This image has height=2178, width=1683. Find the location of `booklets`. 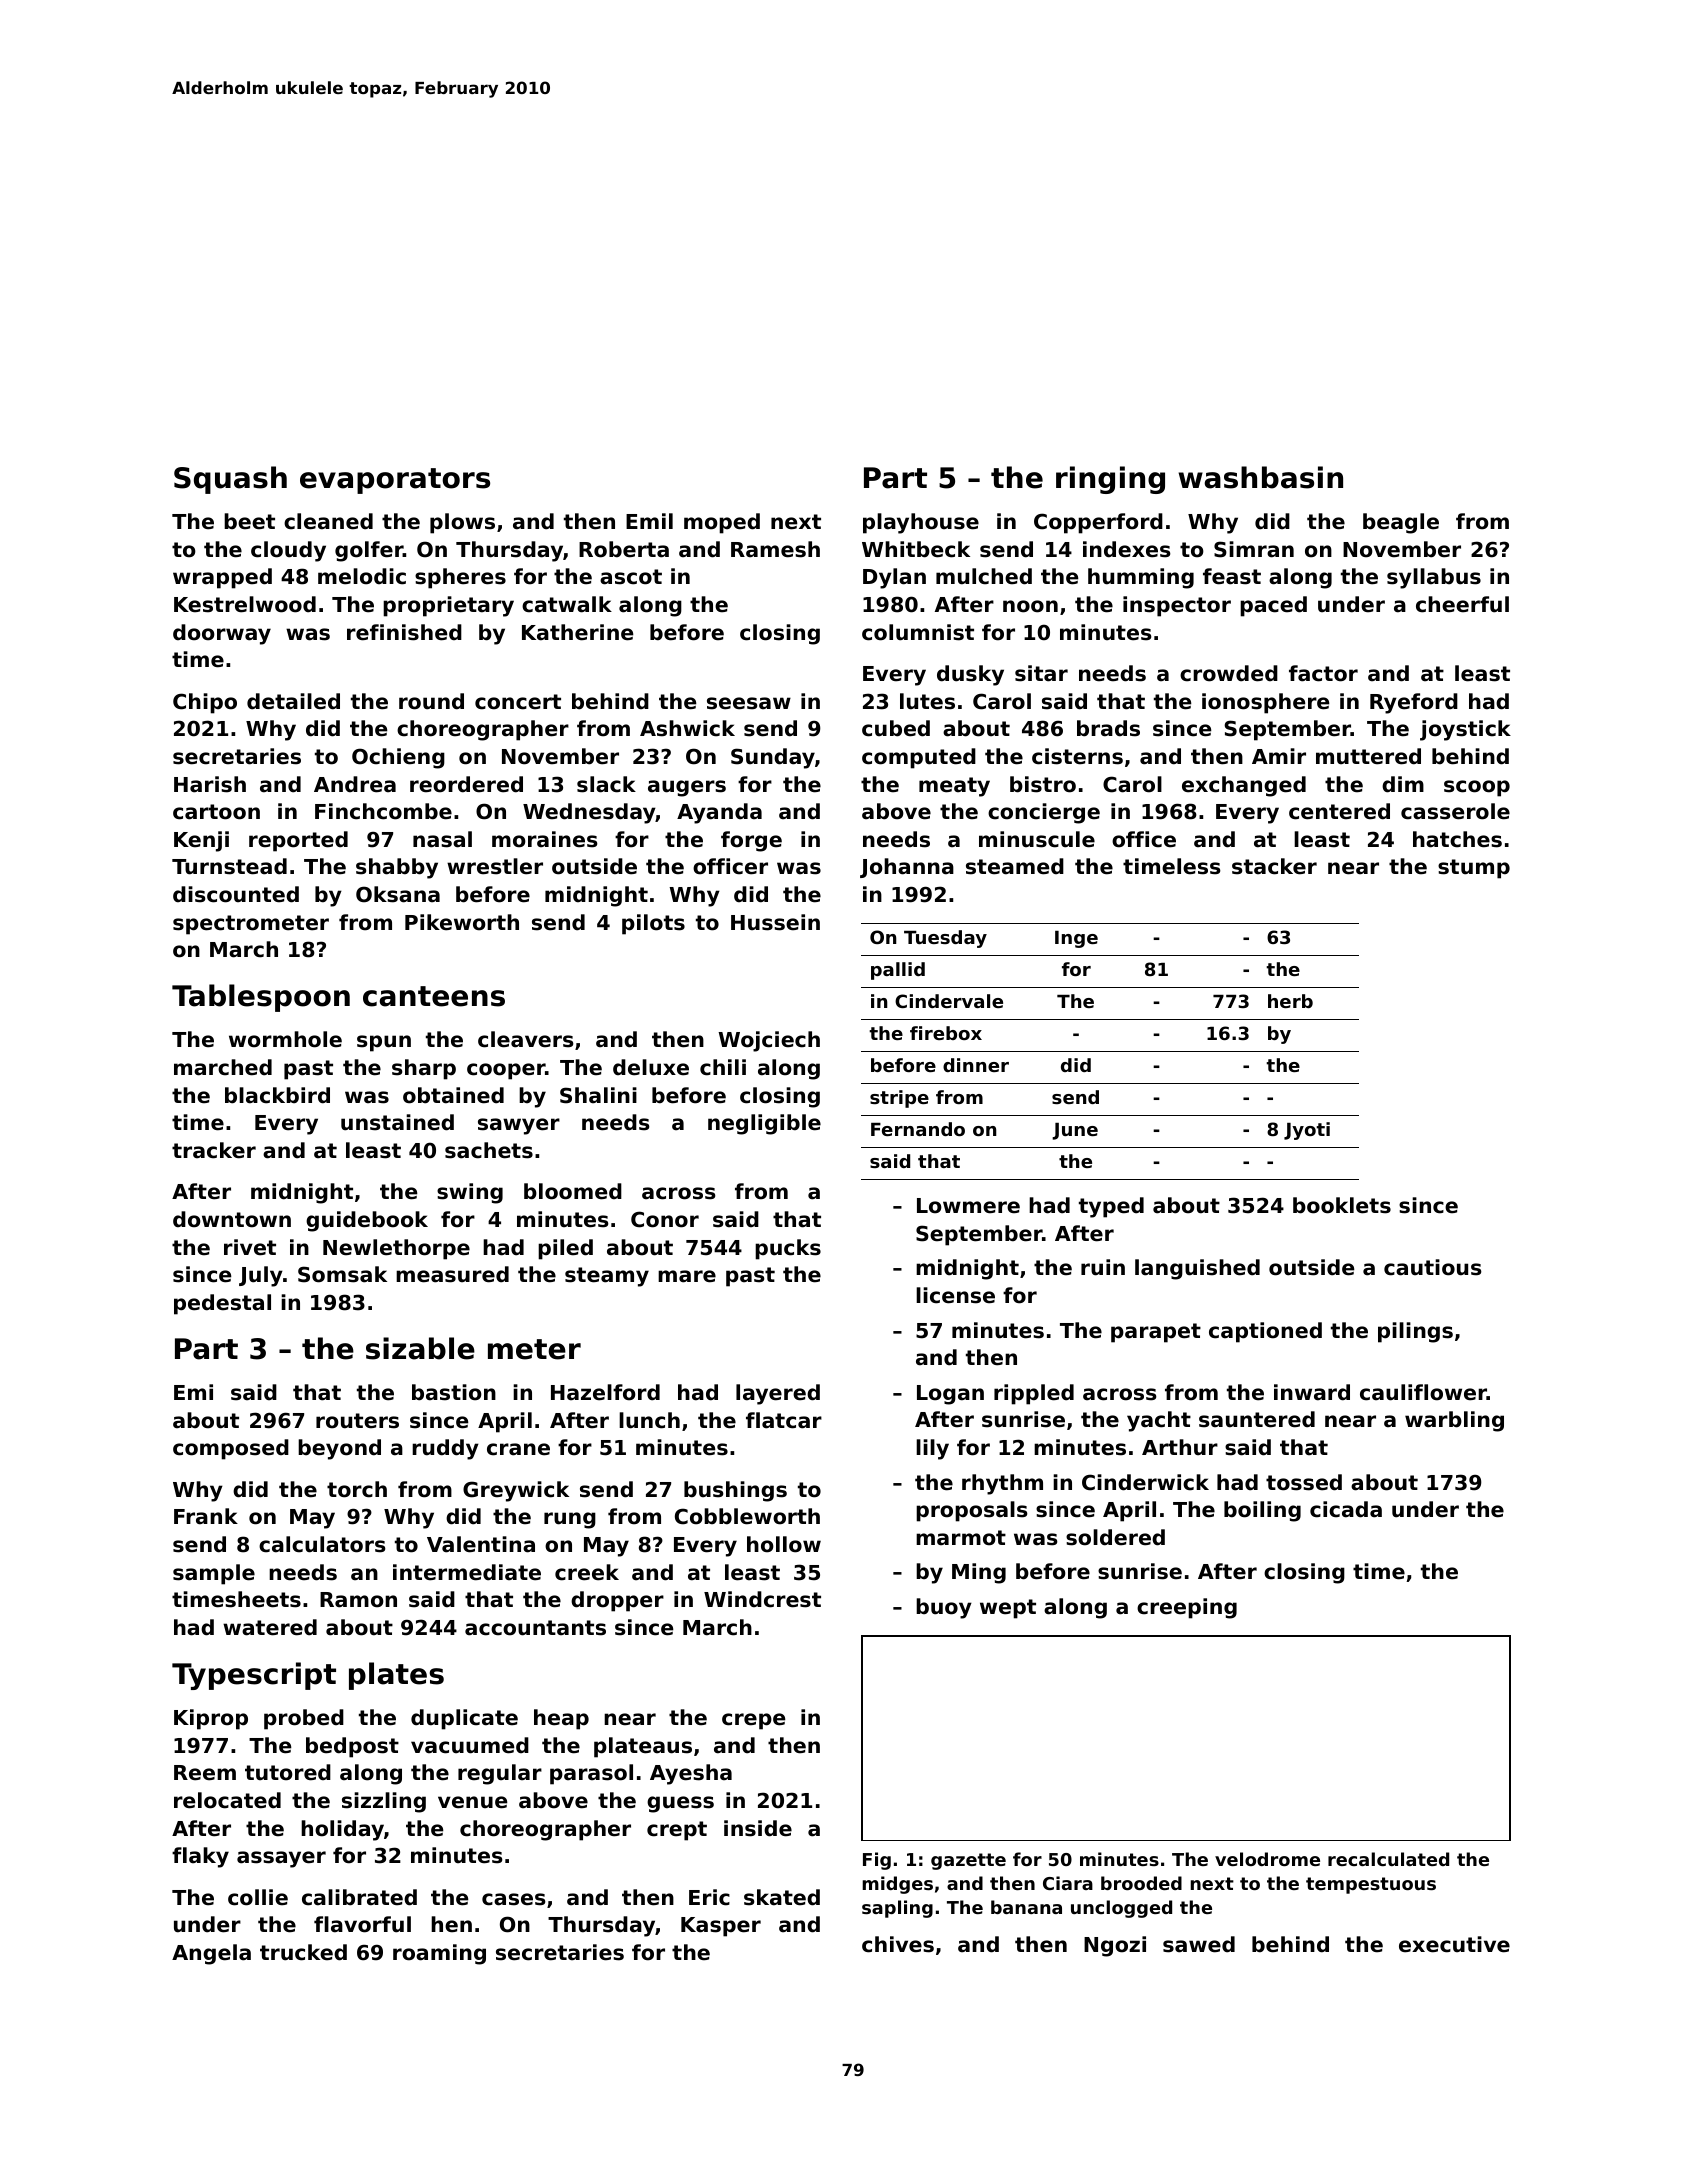

booklets is located at coordinates (1342, 1205).
